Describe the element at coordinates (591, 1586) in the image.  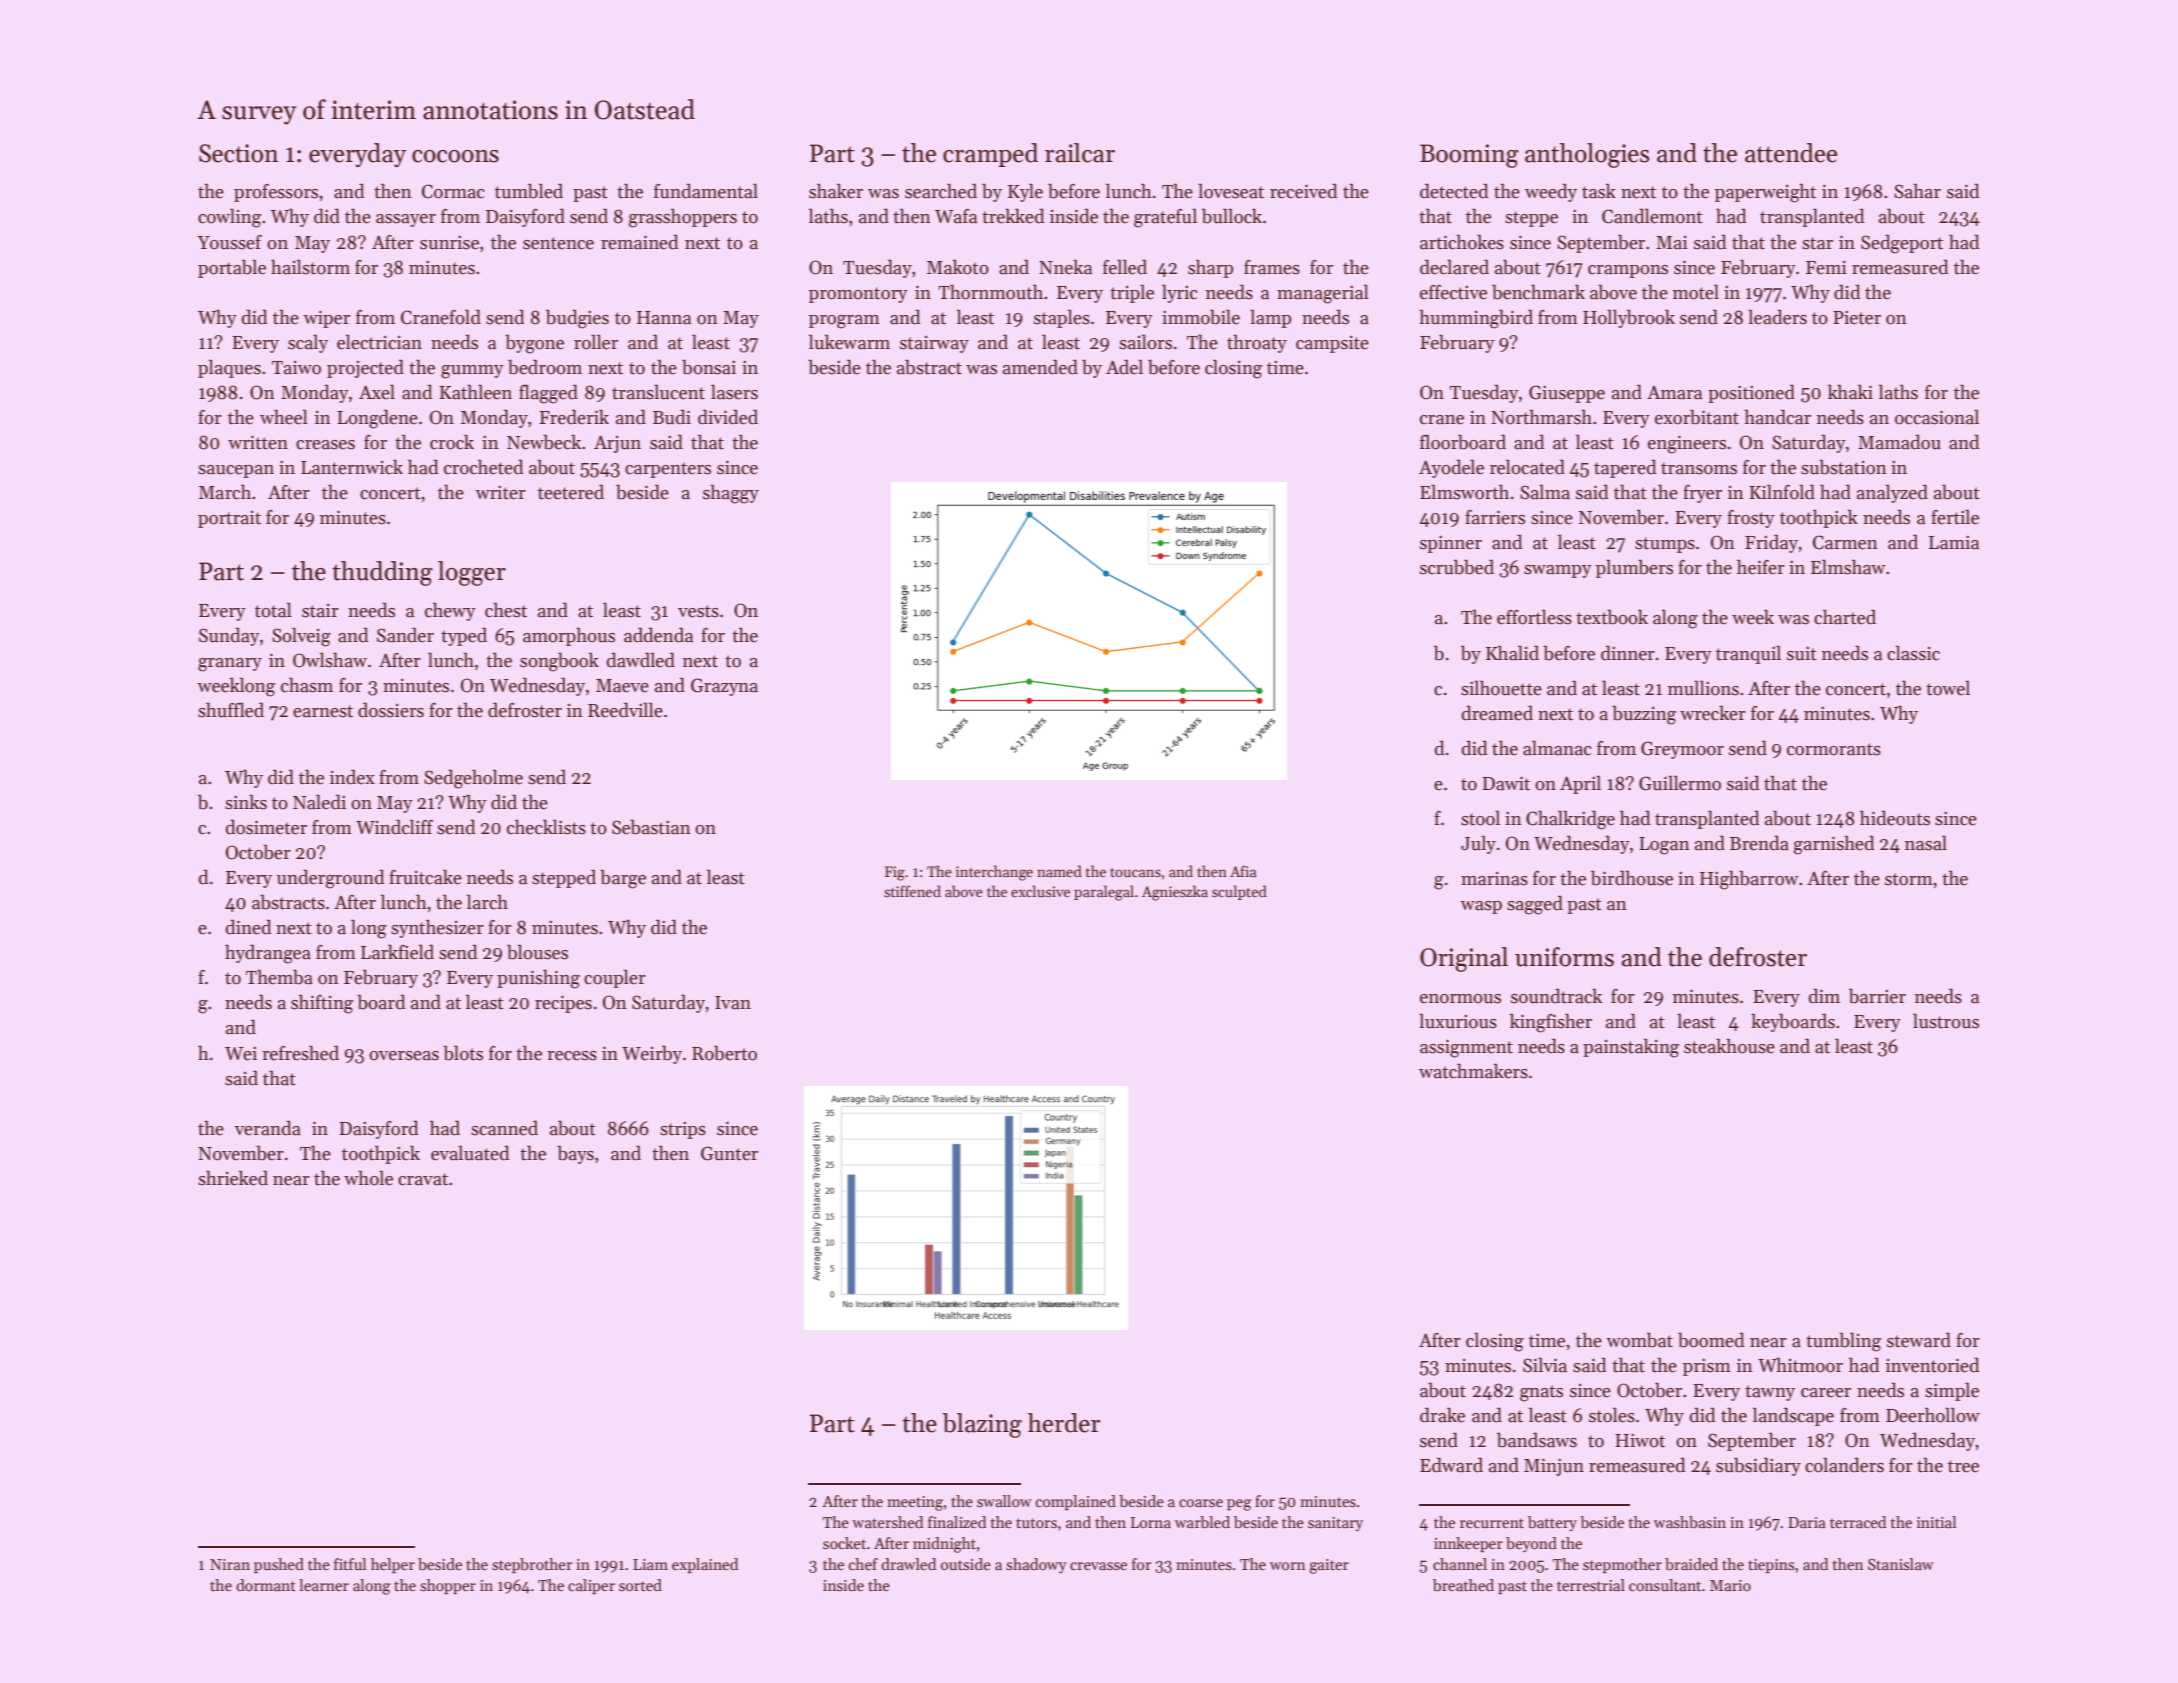
I see `caliper` at that location.
